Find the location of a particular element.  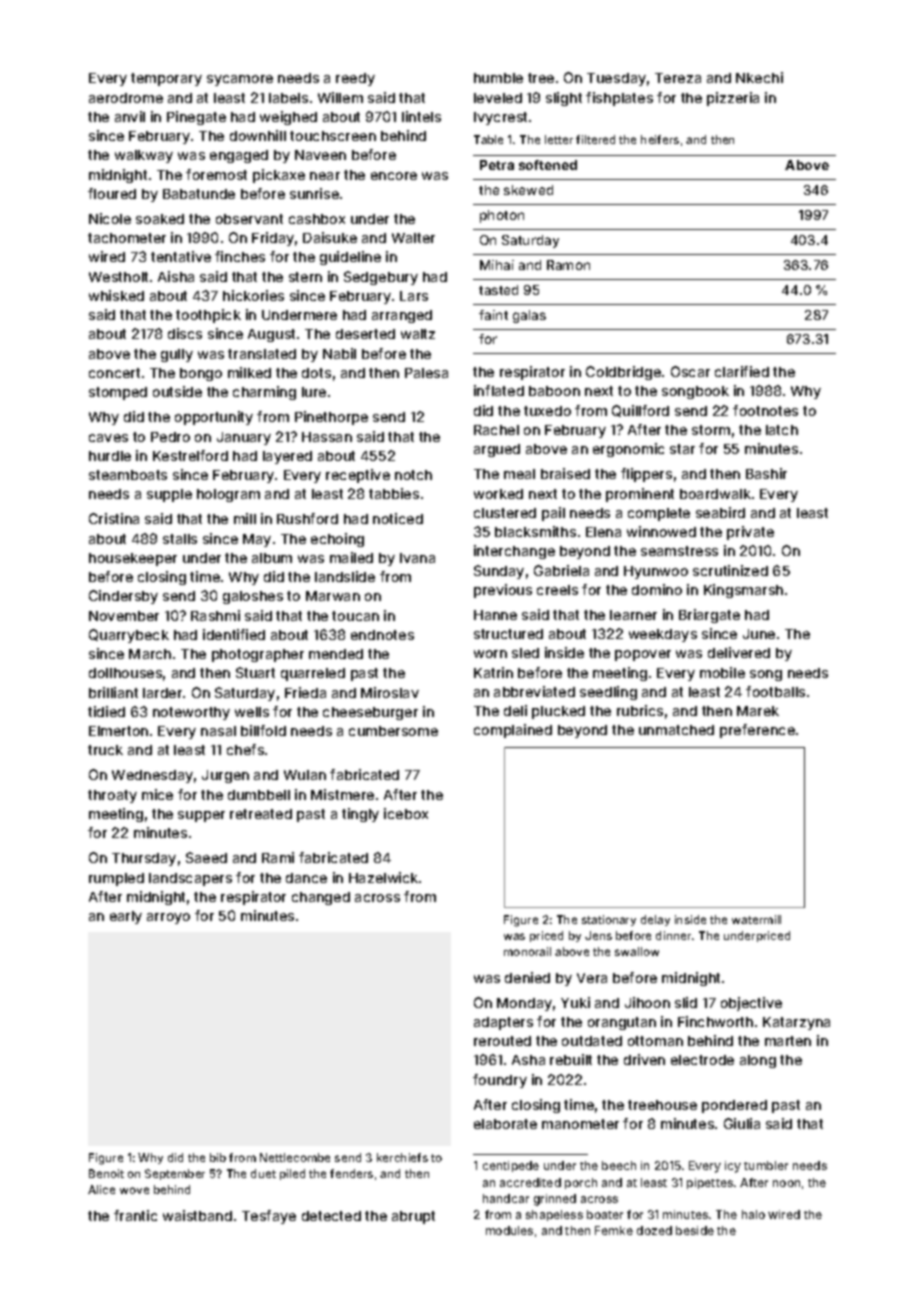

Wednesday is located at coordinates (152, 776).
